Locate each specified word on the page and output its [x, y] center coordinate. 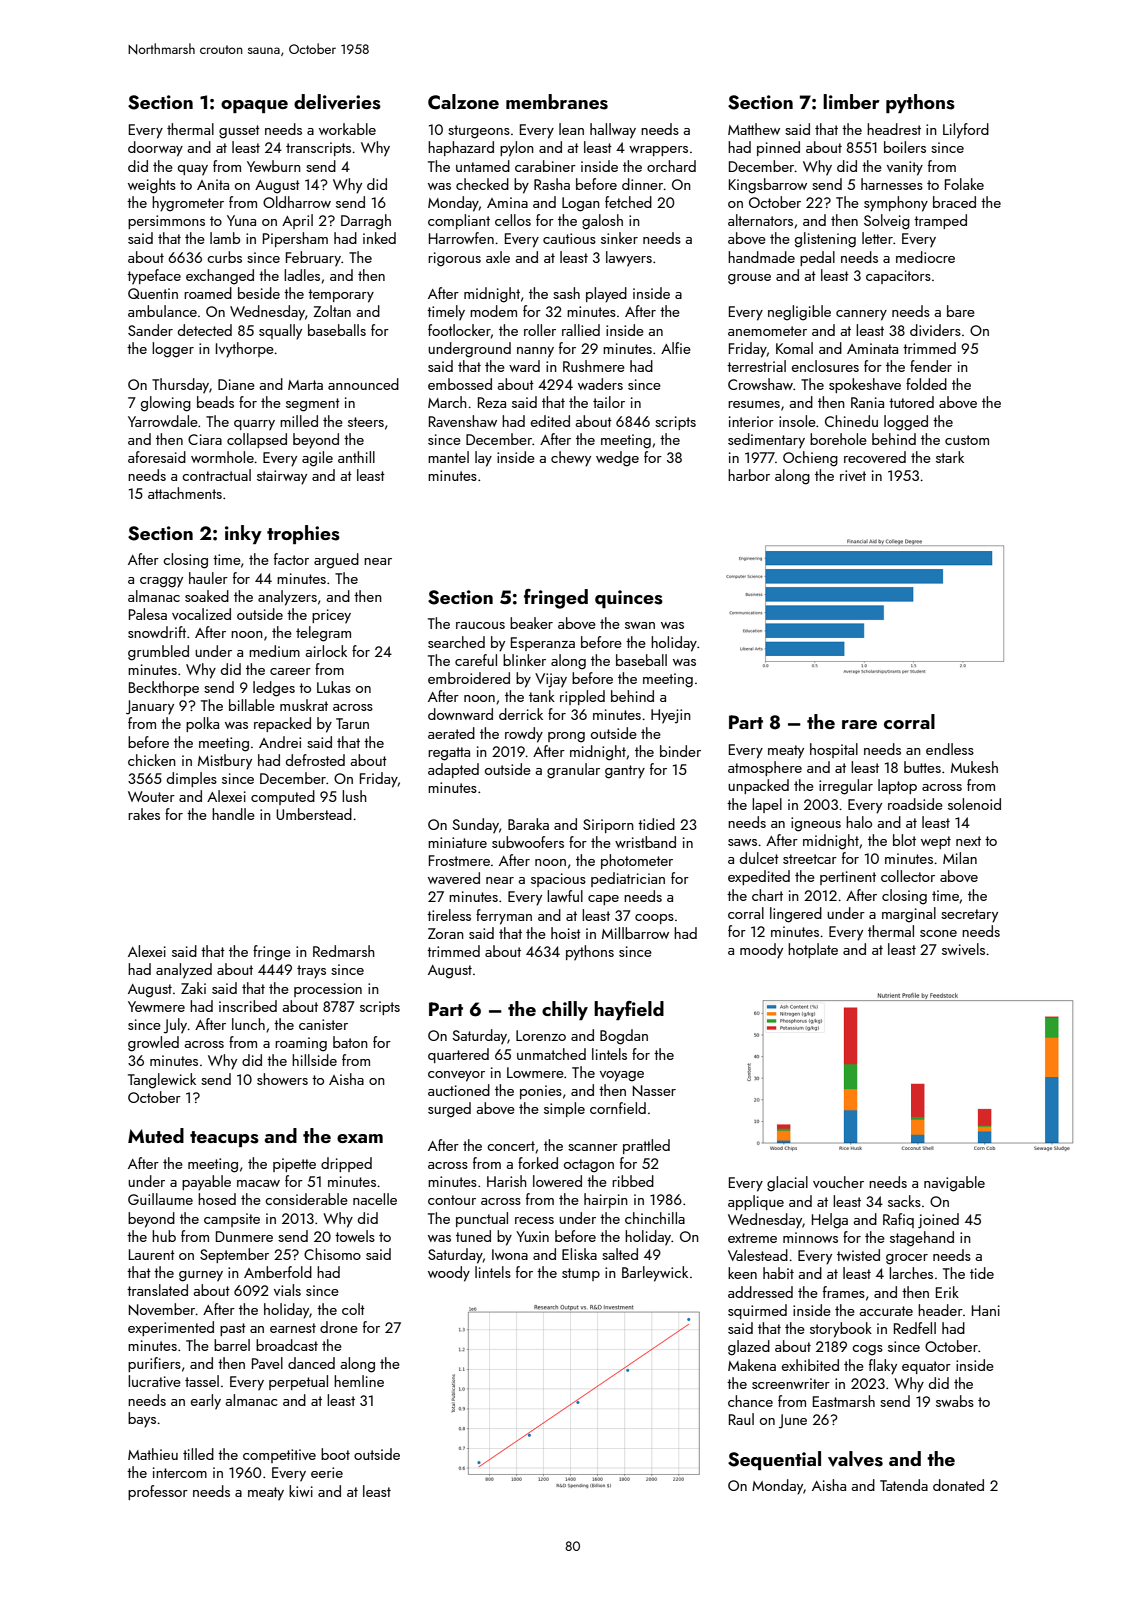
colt [353, 1309]
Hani [986, 1310]
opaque [254, 106]
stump [581, 1274]
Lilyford [966, 131]
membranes [557, 102]
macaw [258, 1183]
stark [950, 457]
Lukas [334, 687]
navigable [954, 1184]
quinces [629, 599]
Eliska [579, 1254]
